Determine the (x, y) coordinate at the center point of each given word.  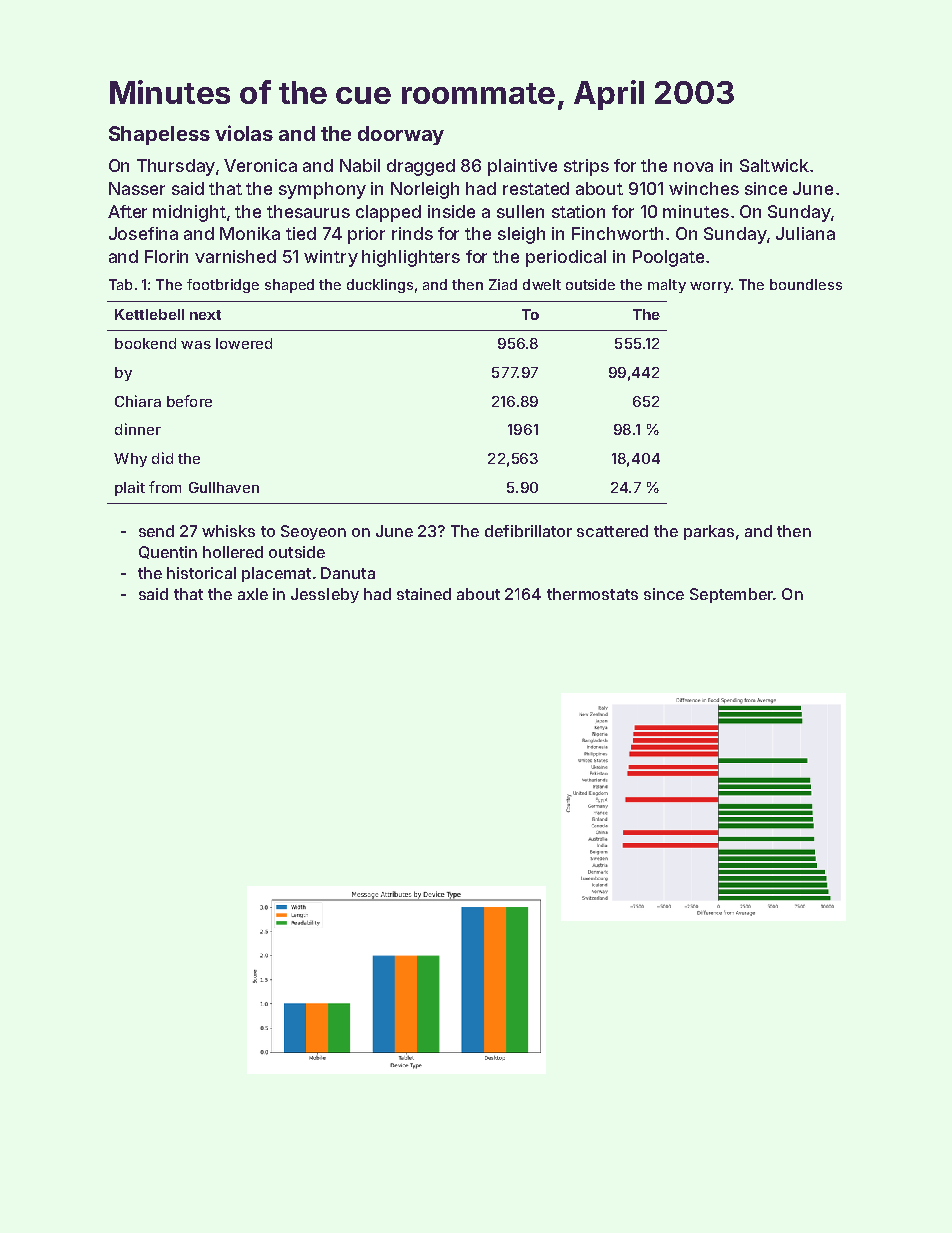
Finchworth (617, 233)
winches (704, 188)
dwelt (542, 284)
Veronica (260, 165)
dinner (138, 429)
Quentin (168, 552)
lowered (244, 343)
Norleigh (425, 190)
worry (710, 287)
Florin (166, 256)
